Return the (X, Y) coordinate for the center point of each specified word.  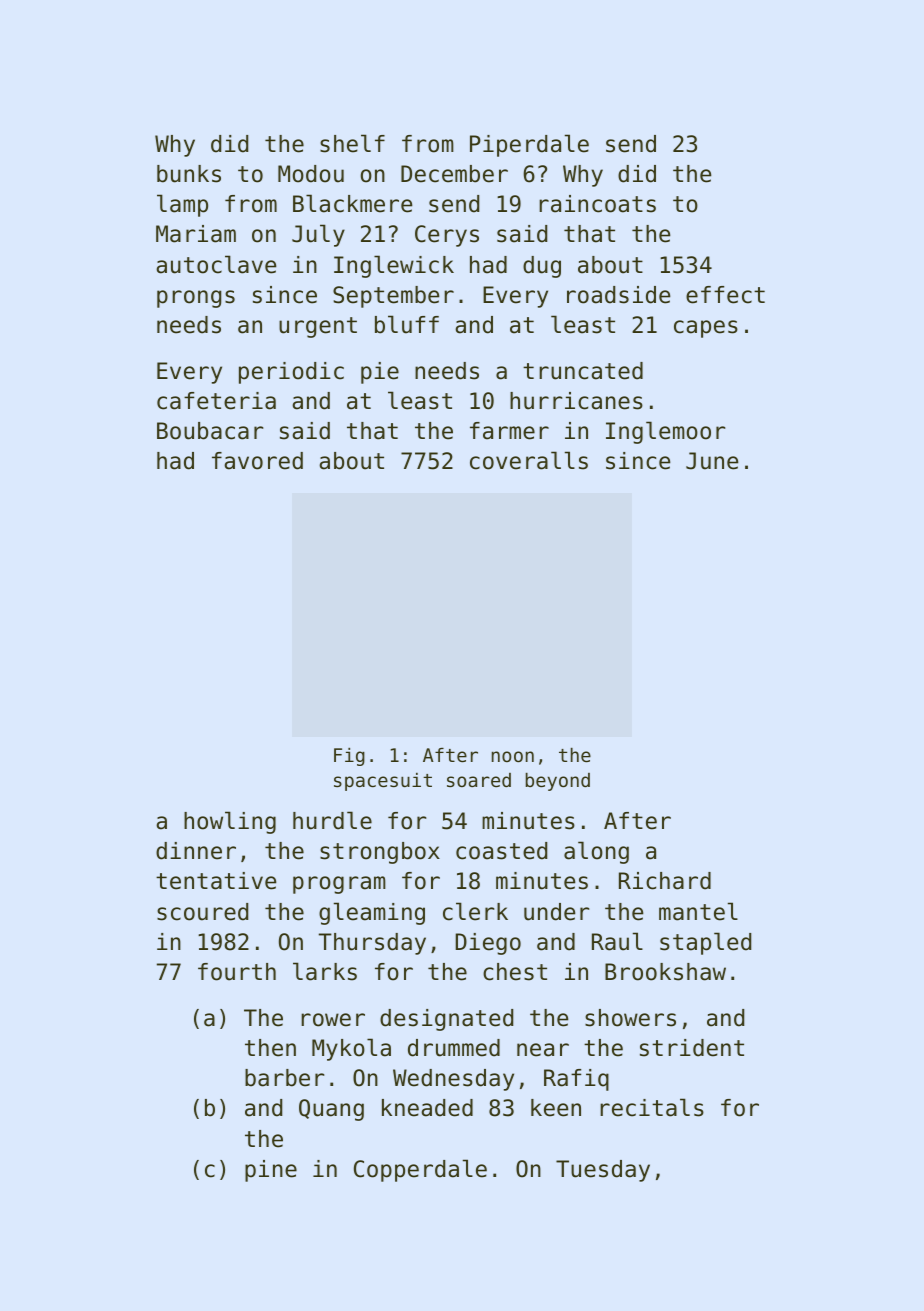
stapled (705, 943)
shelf (352, 143)
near (543, 1050)
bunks (189, 174)
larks (325, 971)
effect (725, 295)
